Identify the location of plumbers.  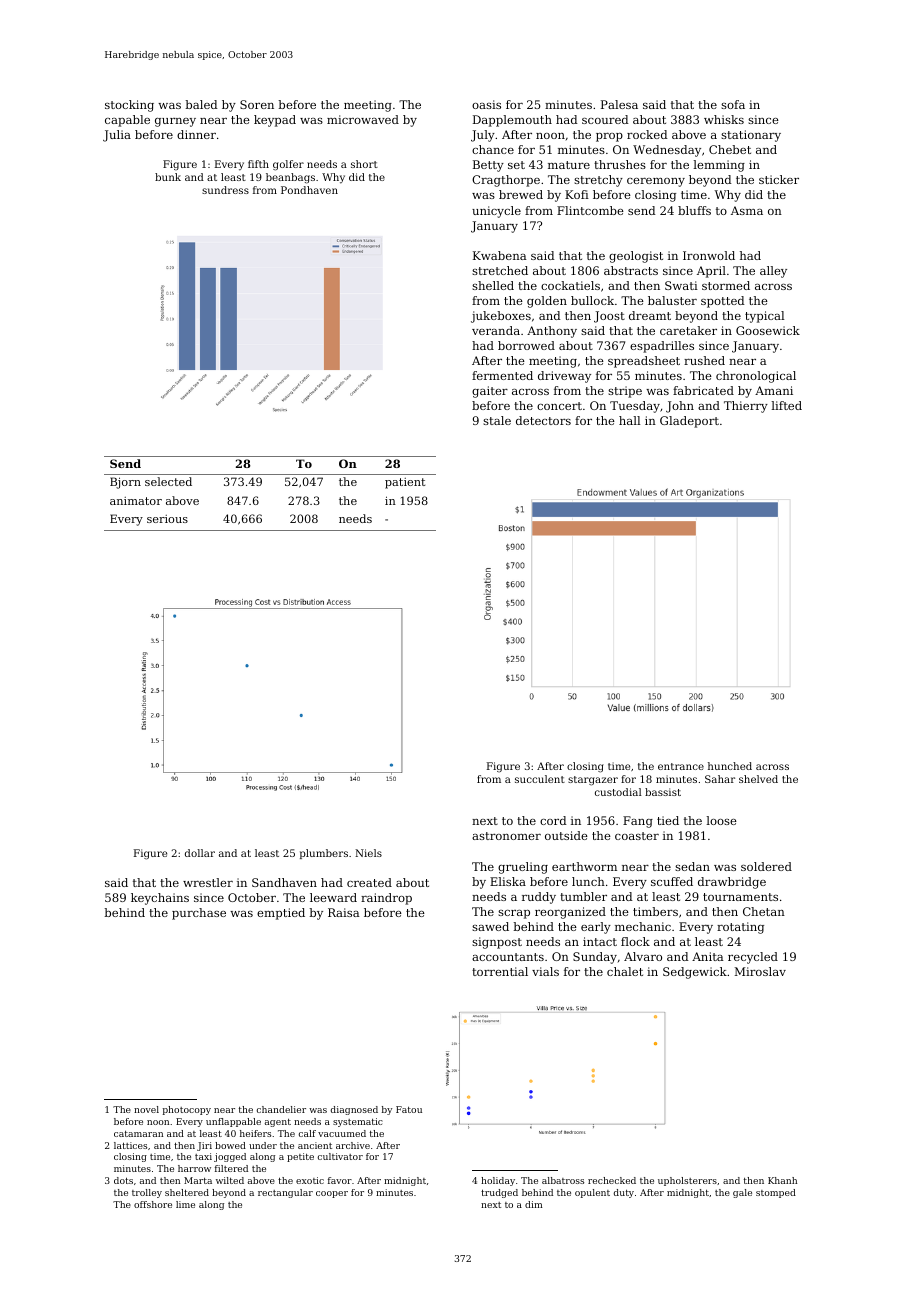
(324, 854).
